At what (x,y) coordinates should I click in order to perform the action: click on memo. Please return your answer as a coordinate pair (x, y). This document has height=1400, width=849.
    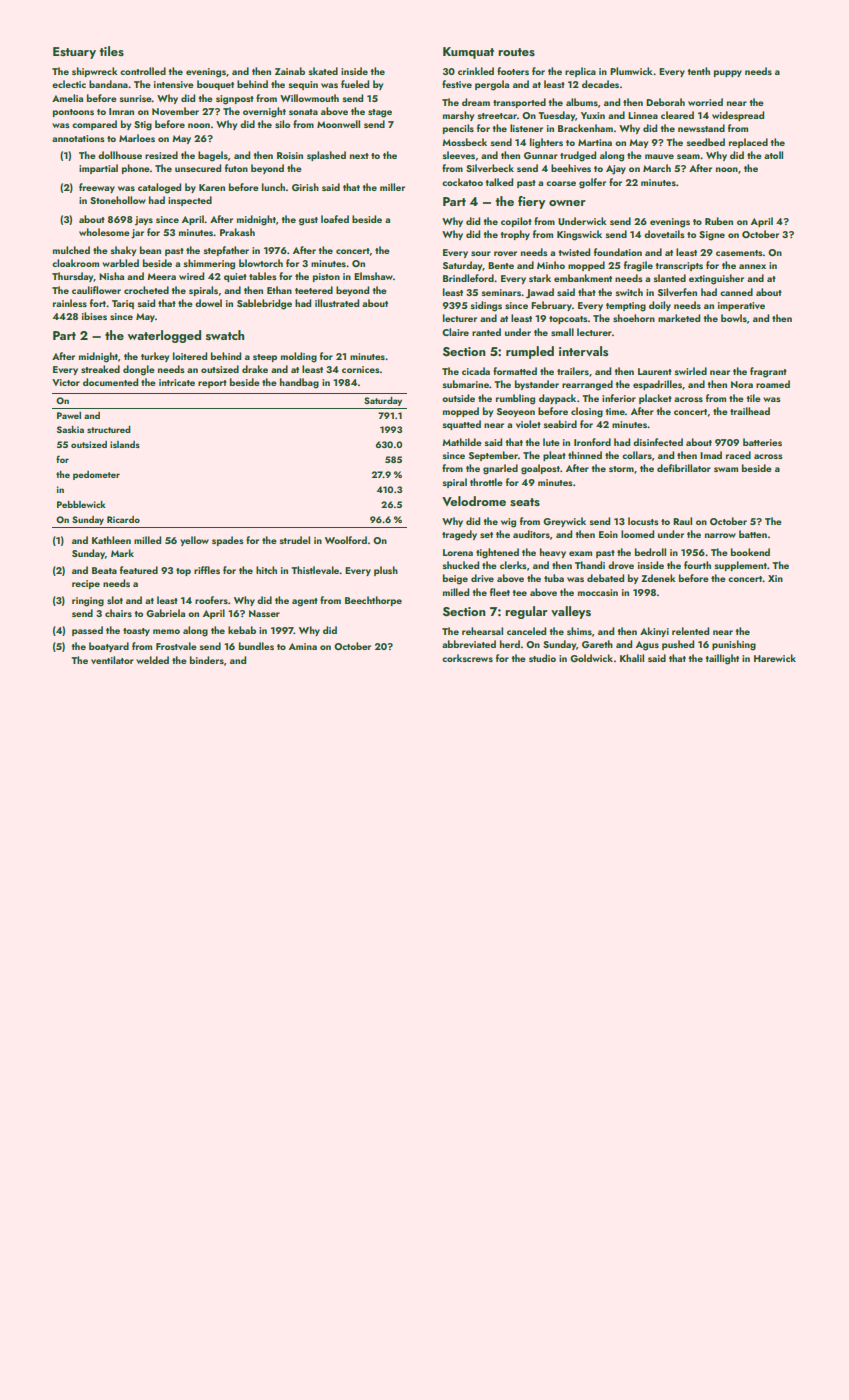
    Looking at the image, I should click on (166, 631).
